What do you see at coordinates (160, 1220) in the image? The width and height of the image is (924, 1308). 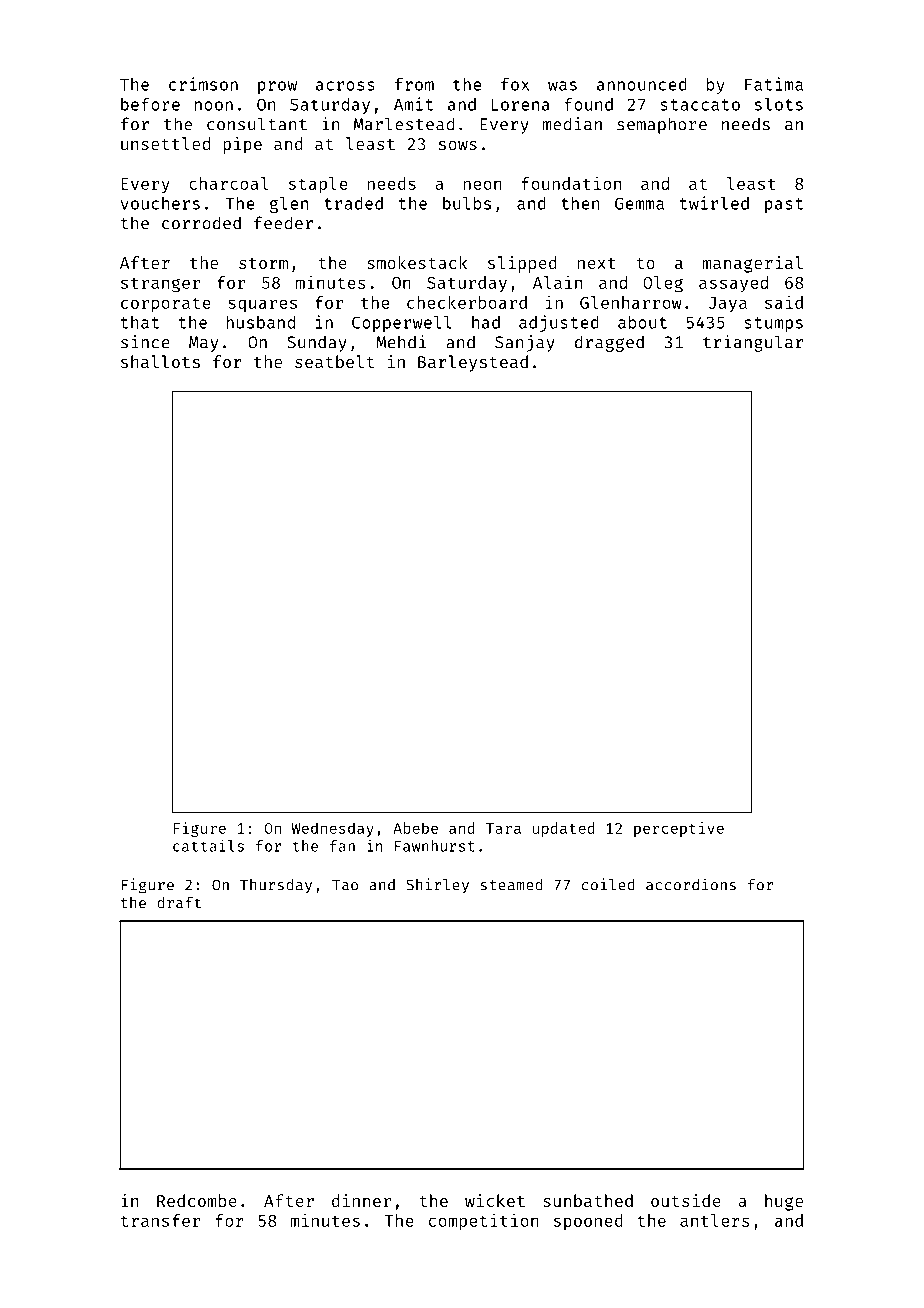 I see `transfer` at bounding box center [160, 1220].
